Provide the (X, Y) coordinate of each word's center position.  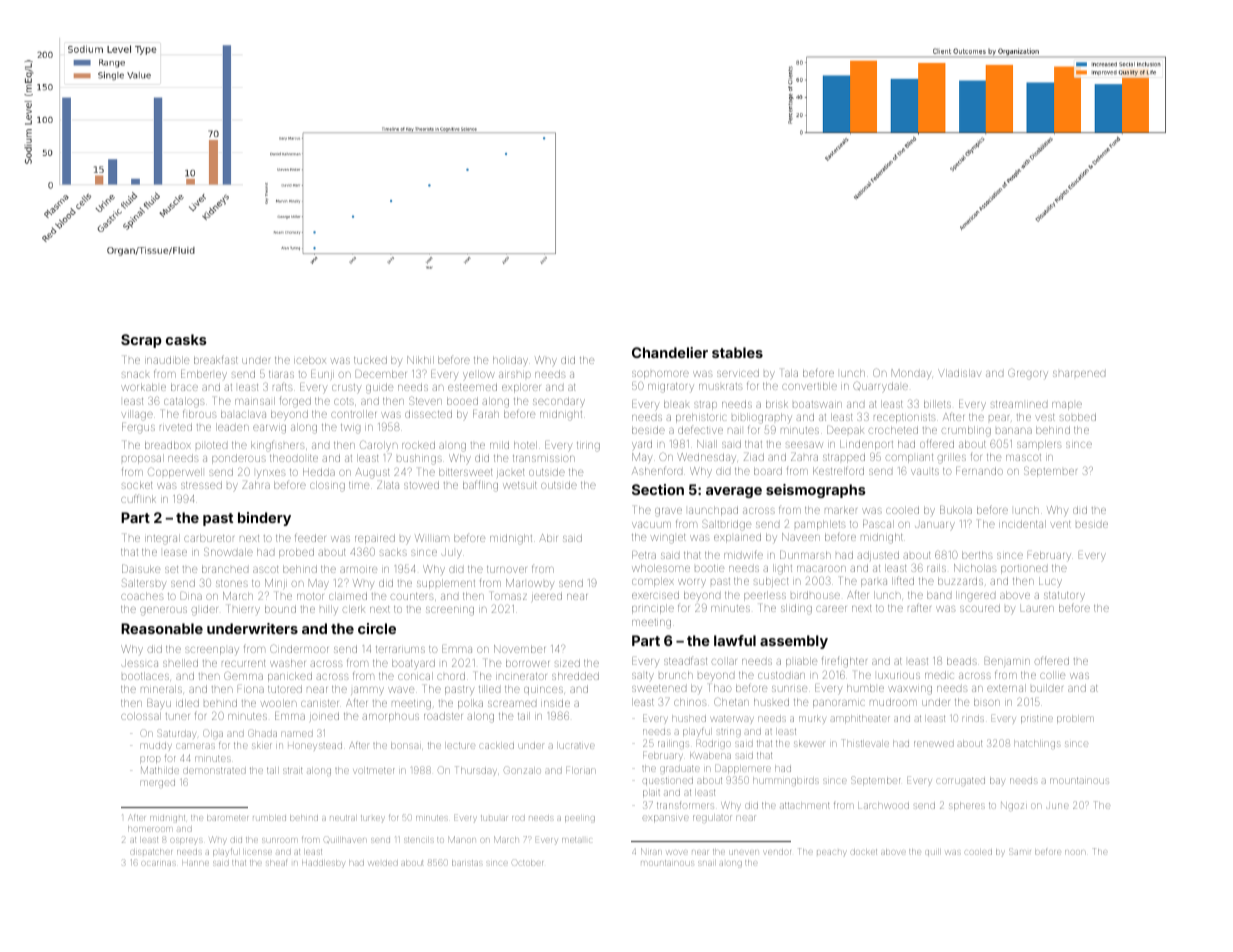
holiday (510, 360)
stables (737, 352)
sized (567, 663)
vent (1060, 524)
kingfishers (278, 446)
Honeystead (315, 747)
